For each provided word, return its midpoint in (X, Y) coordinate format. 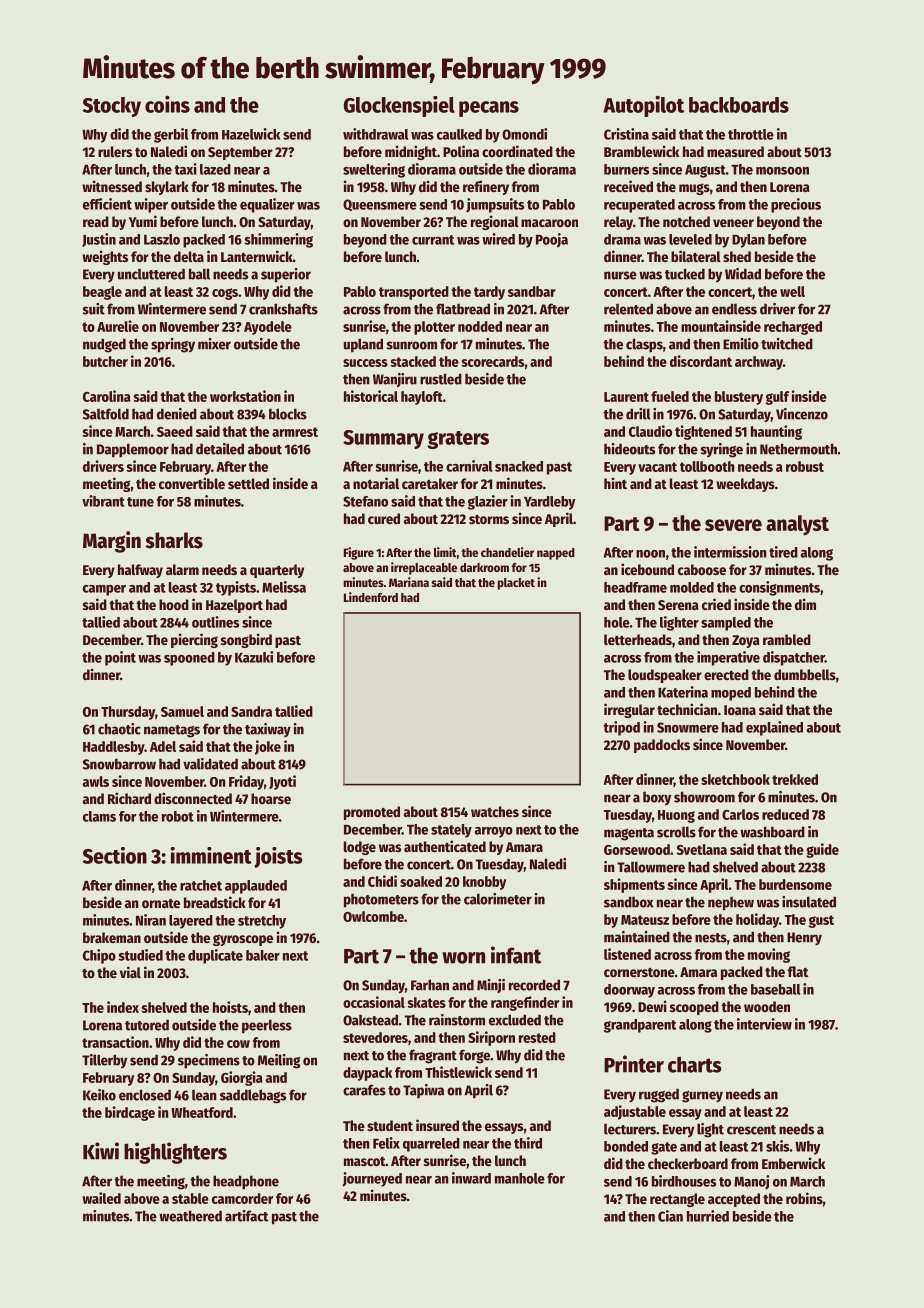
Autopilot (643, 106)
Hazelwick (251, 134)
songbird (246, 640)
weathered (190, 1216)
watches (495, 811)
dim (805, 604)
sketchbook (735, 779)
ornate (161, 903)
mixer (214, 344)
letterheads (638, 639)
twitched (787, 344)
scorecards (493, 361)
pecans (489, 109)
